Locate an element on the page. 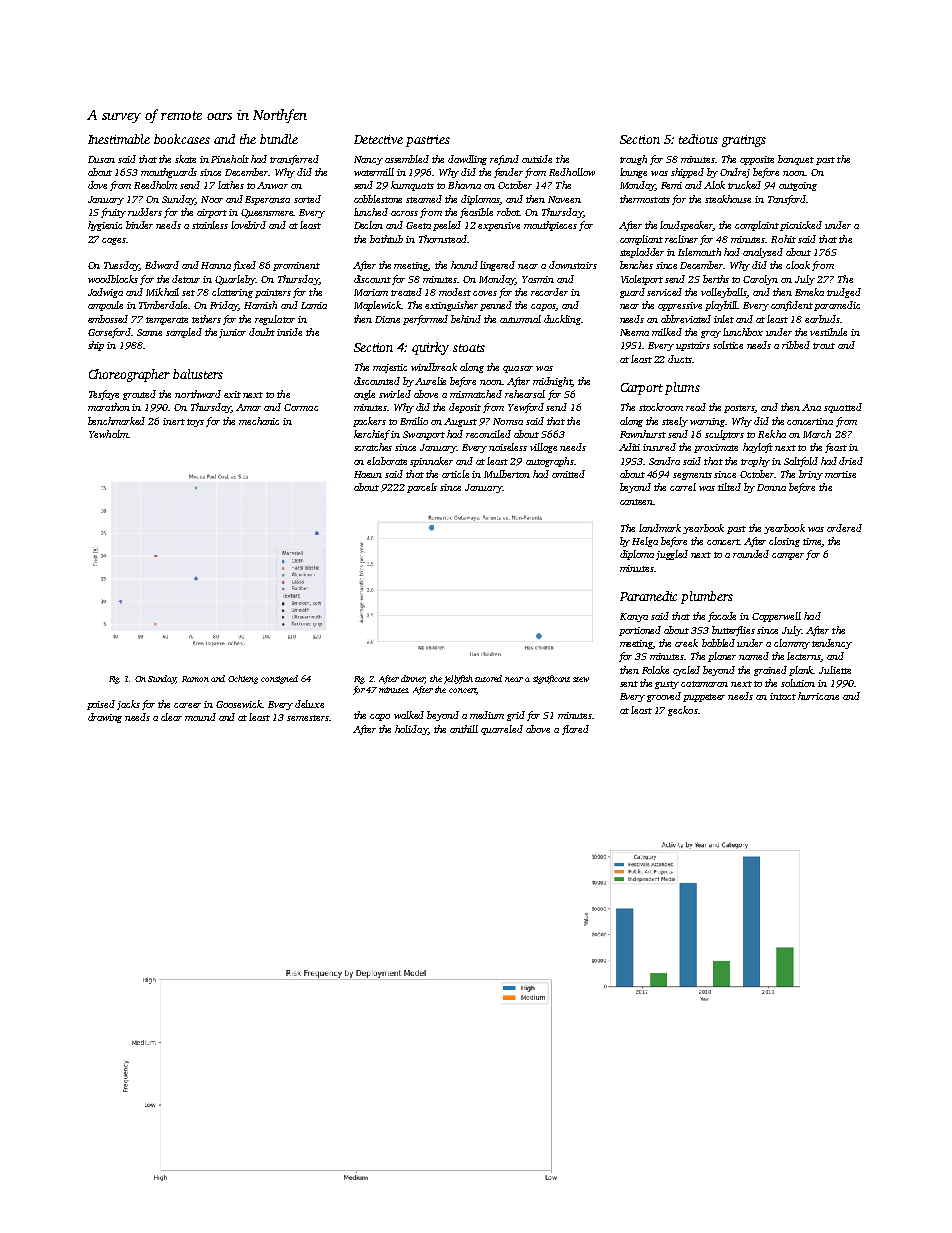  article is located at coordinates (455, 474).
